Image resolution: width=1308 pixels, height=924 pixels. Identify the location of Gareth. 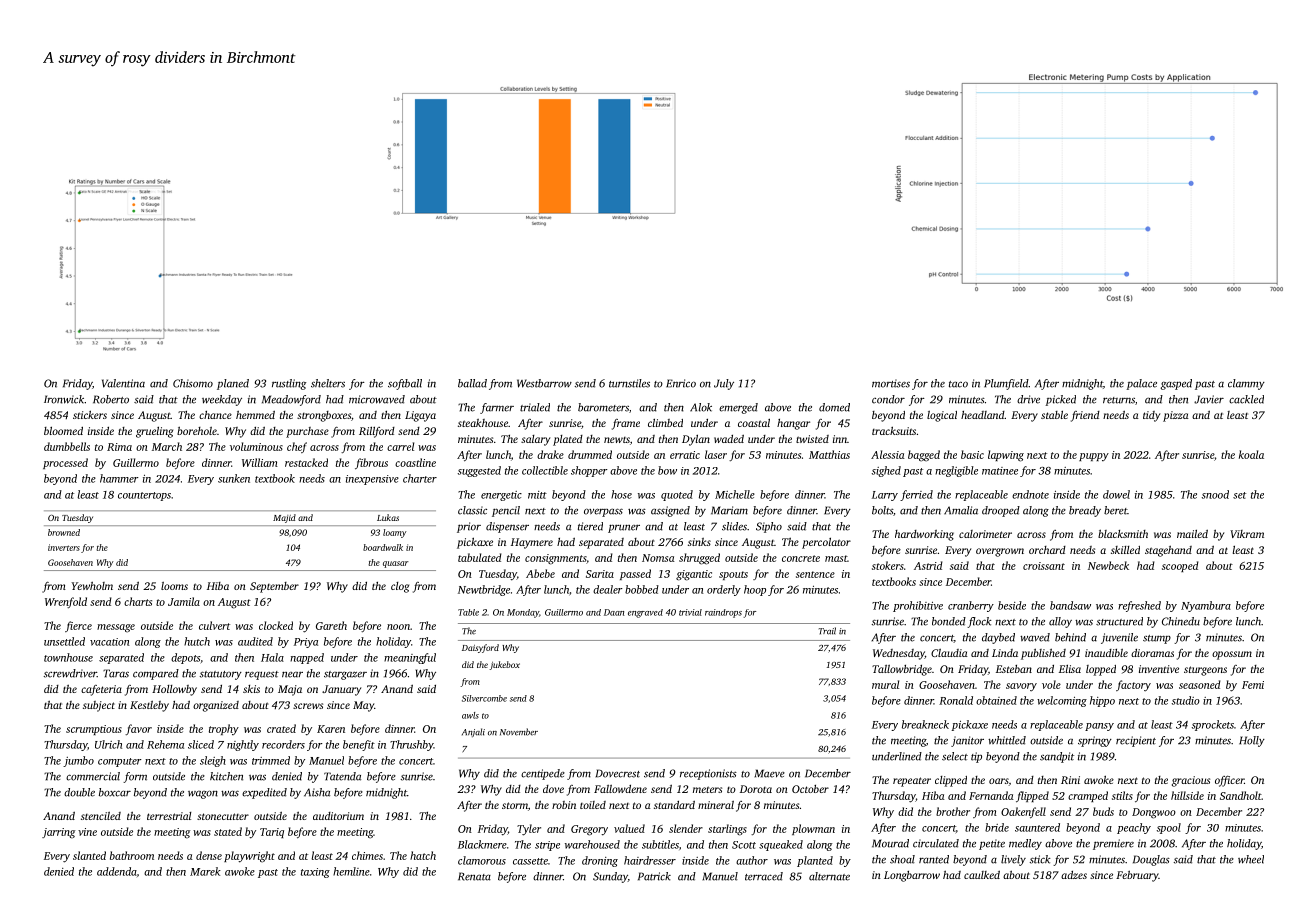
(331, 625).
